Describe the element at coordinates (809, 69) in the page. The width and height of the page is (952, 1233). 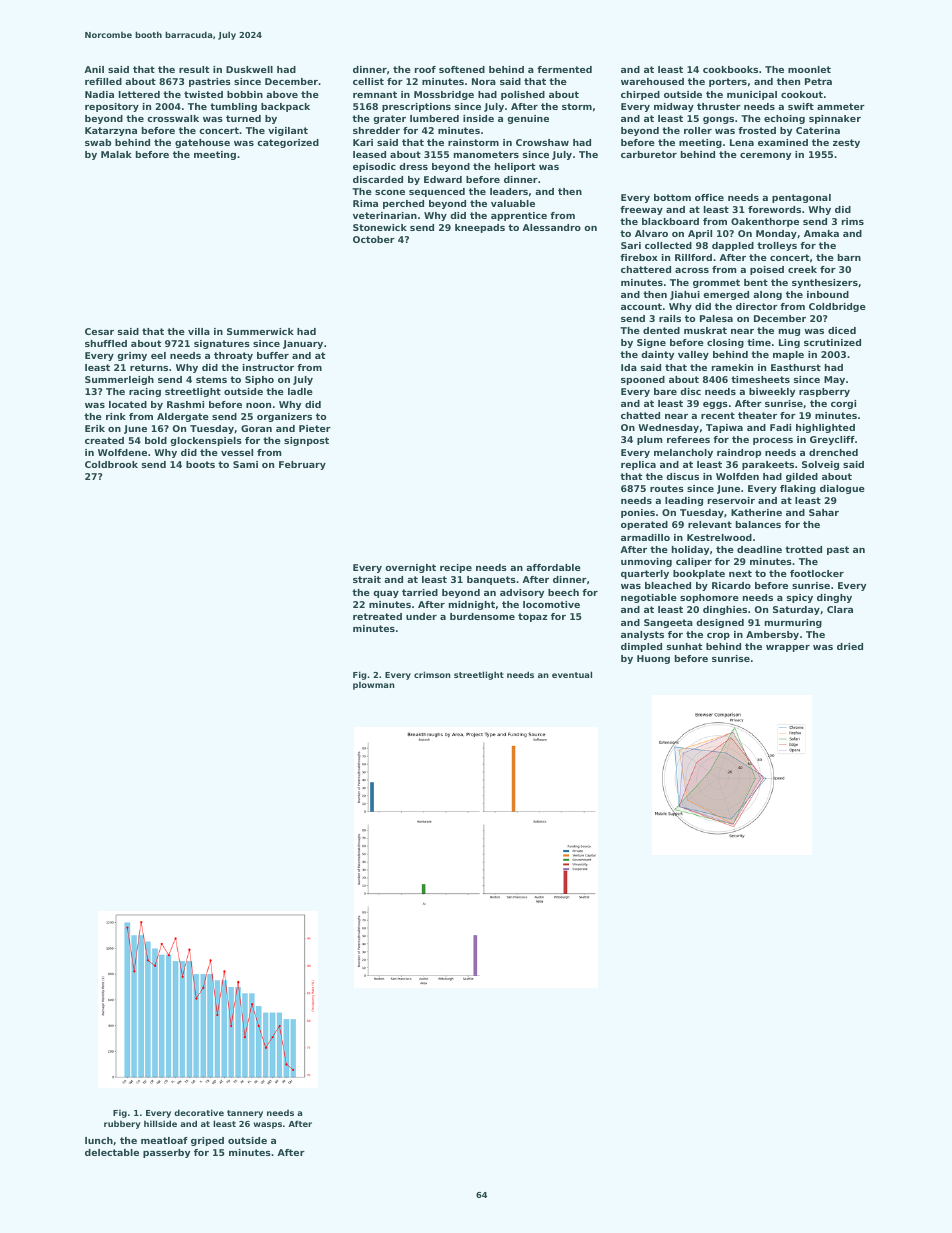
I see `moonlet` at that location.
